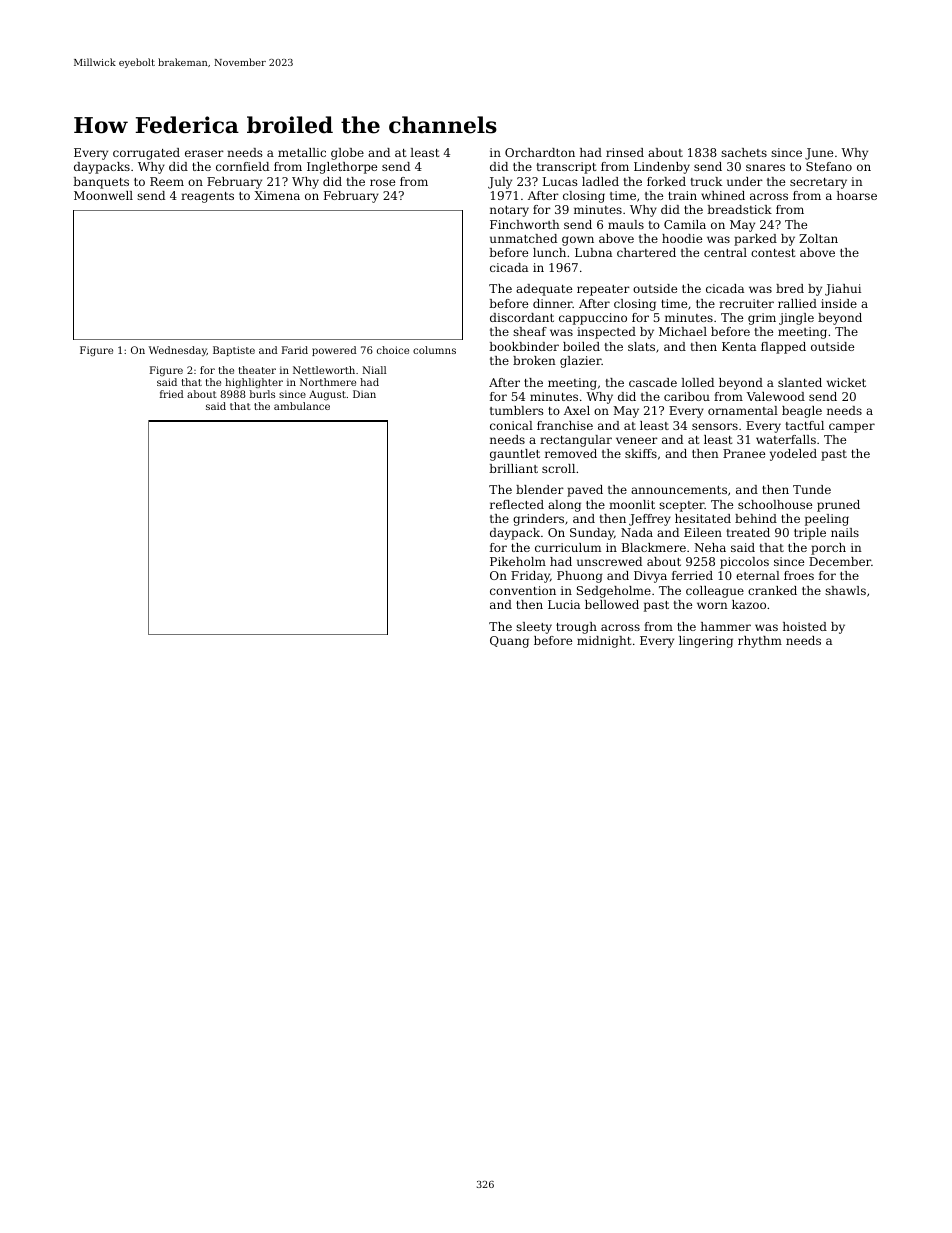 This page has width=952, height=1233. I want to click on unmatched, so click(523, 238).
